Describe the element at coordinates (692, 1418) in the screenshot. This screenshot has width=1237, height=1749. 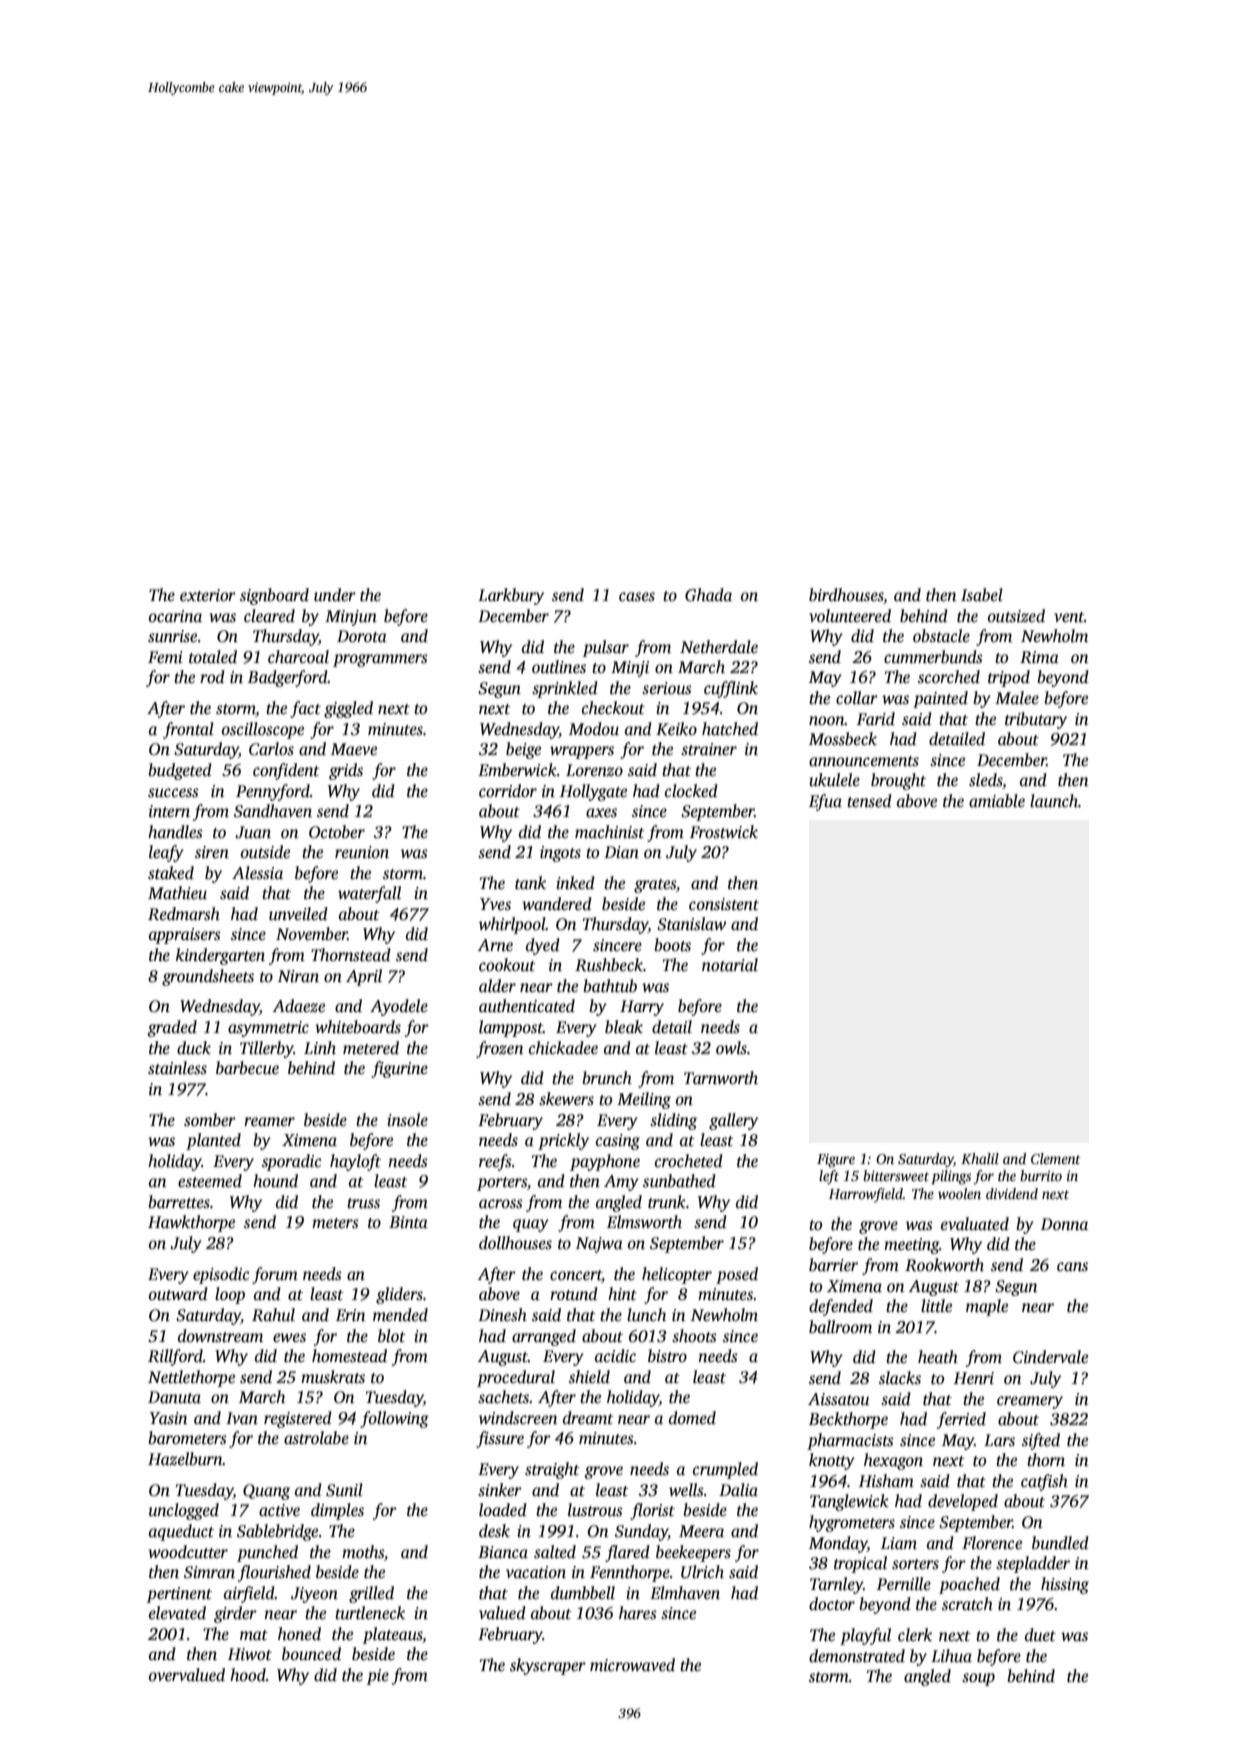
I see `domed` at that location.
